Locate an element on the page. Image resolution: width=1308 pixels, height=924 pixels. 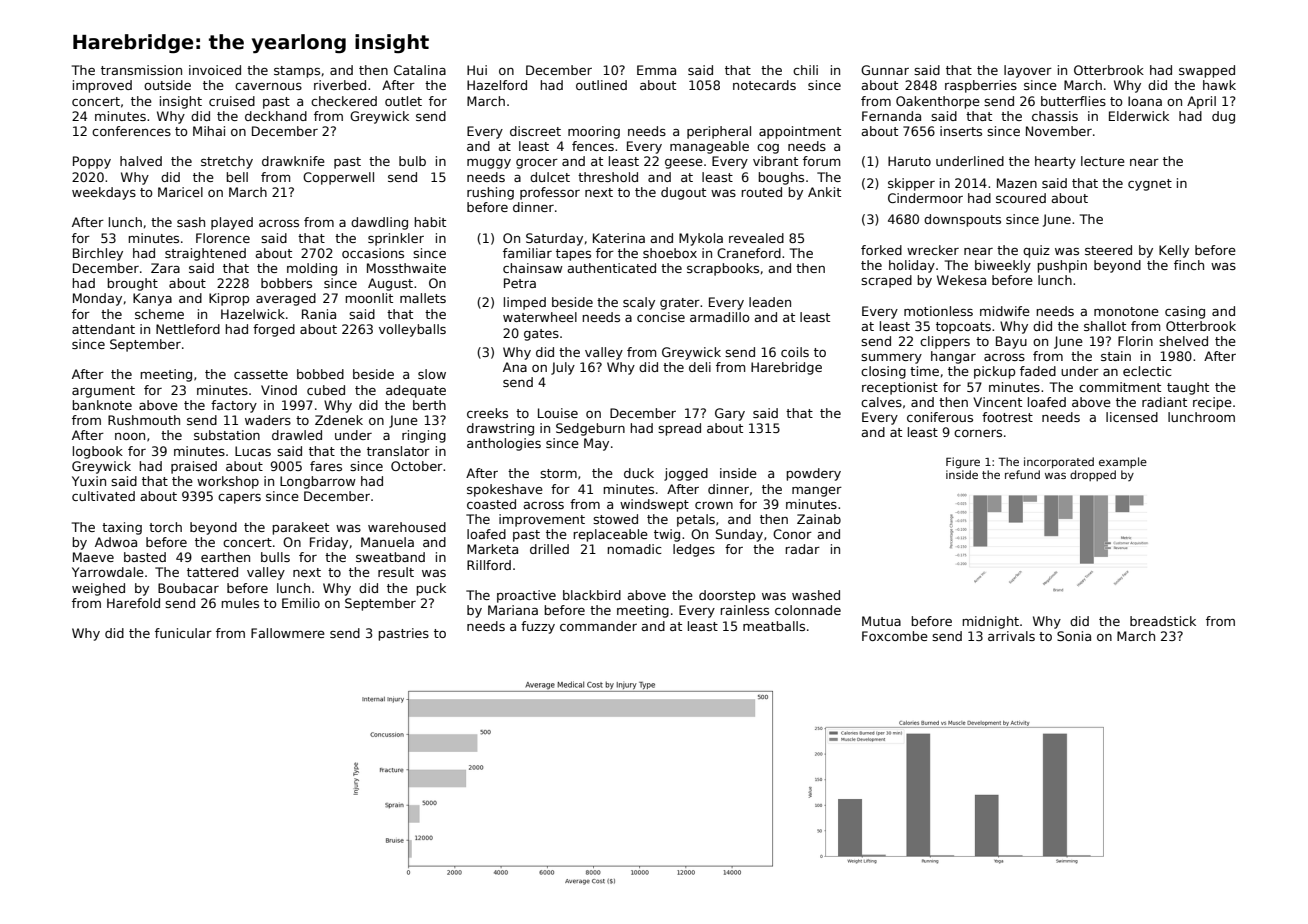
Mutua is located at coordinates (881, 621).
